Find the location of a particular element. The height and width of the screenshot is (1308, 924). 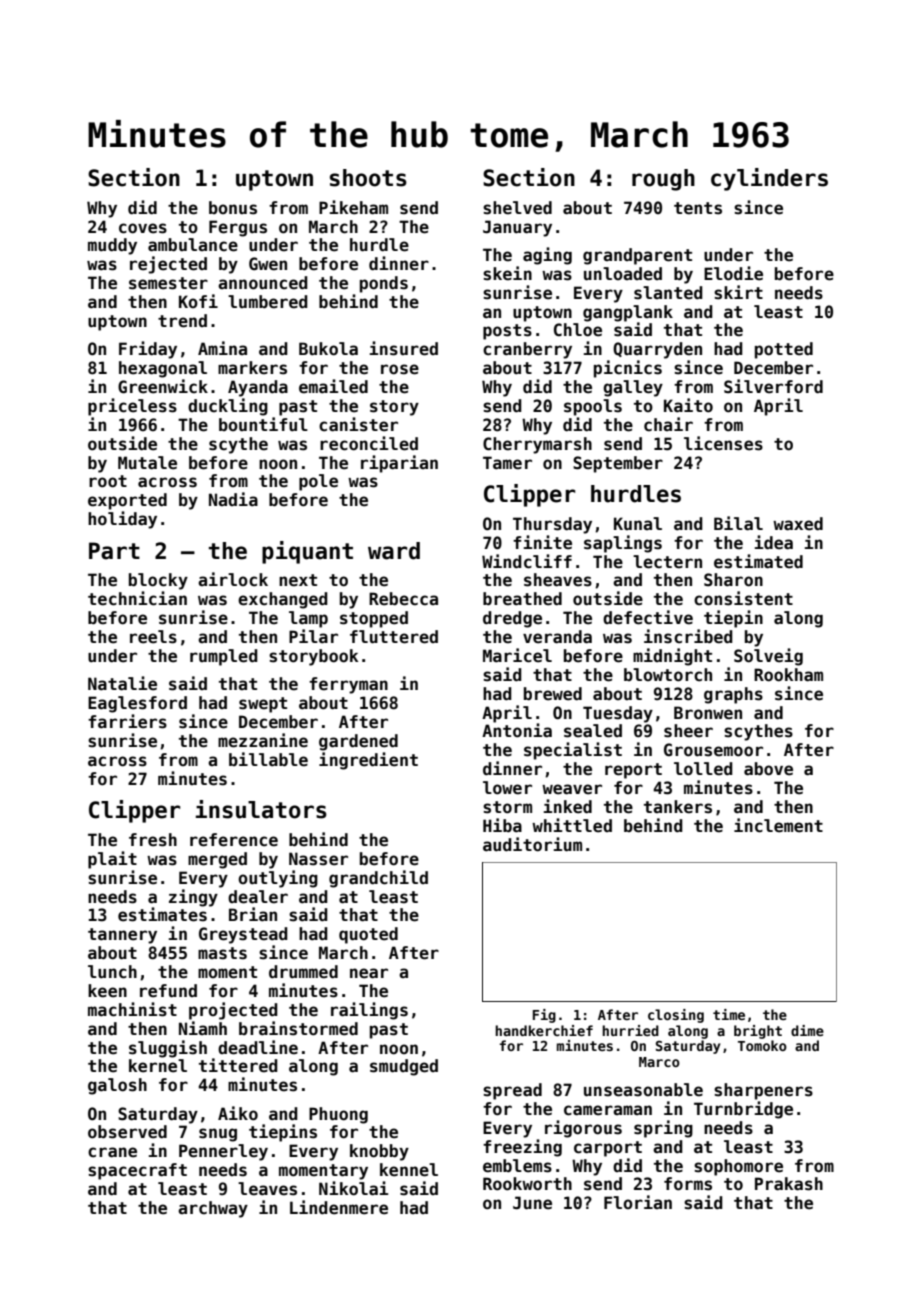

Pennerley is located at coordinates (223, 1152).
